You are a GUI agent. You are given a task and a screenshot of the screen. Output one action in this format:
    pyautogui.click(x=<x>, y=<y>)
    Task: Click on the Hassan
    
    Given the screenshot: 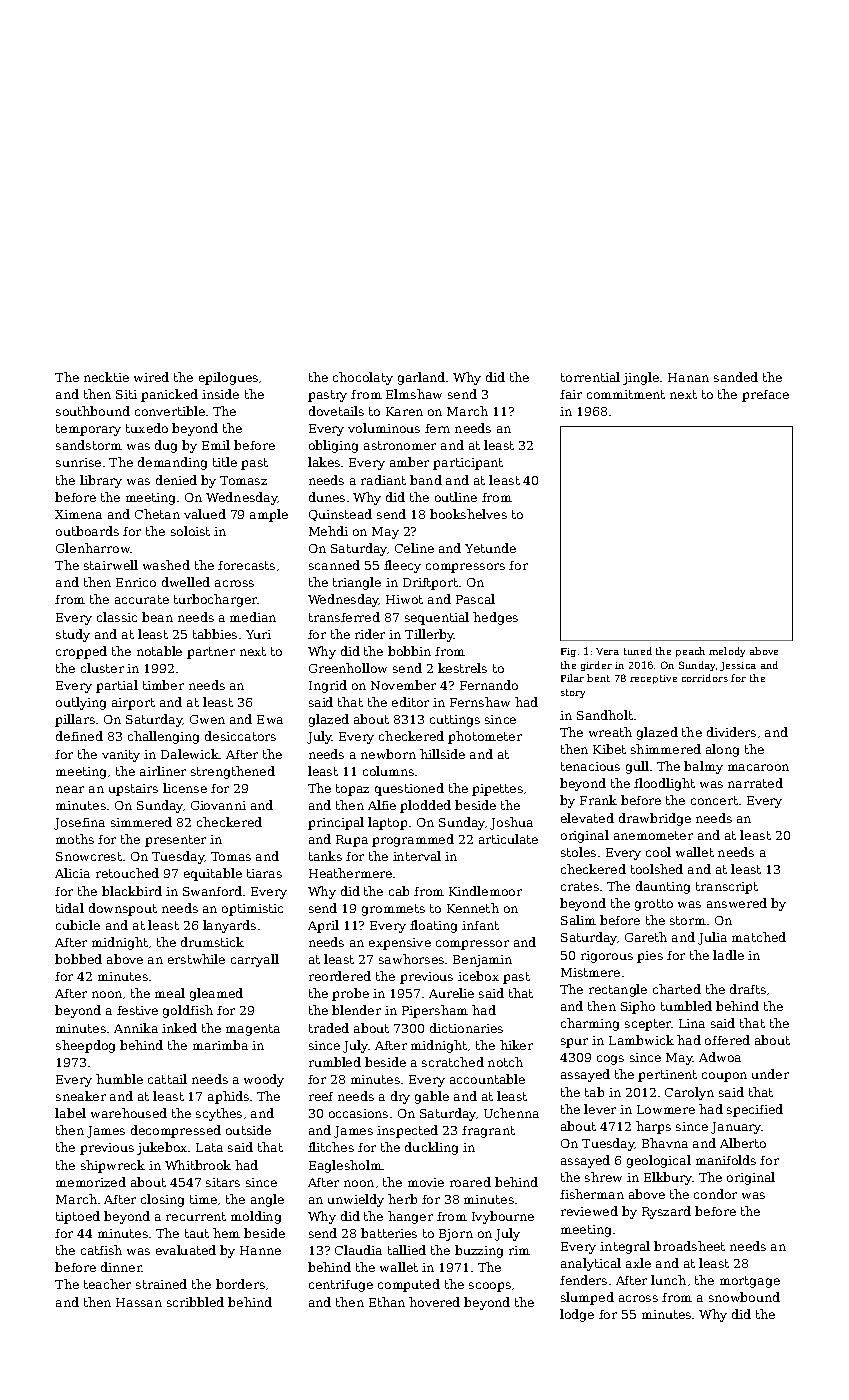 What is the action you would take?
    pyautogui.click(x=139, y=1302)
